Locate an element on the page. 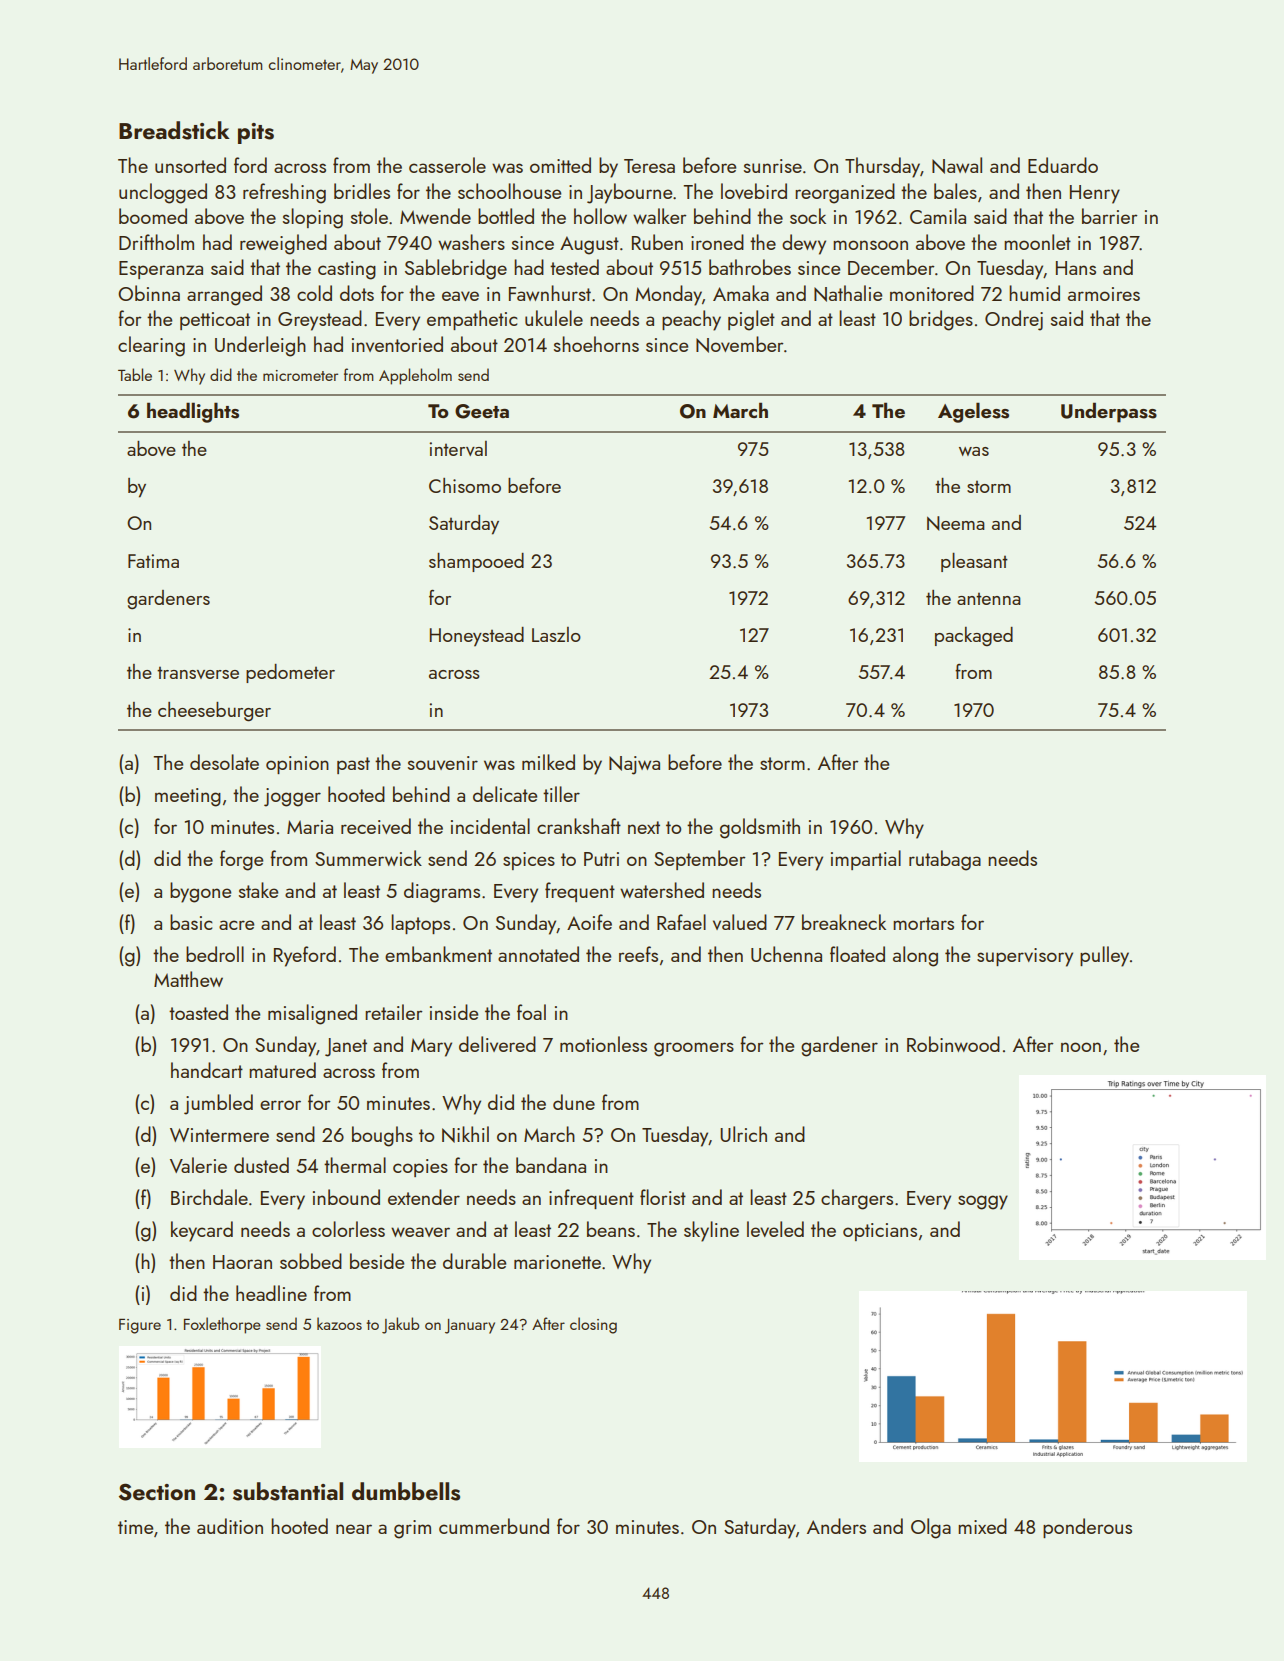 The image size is (1284, 1661). Honeystead is located at coordinates (477, 637).
